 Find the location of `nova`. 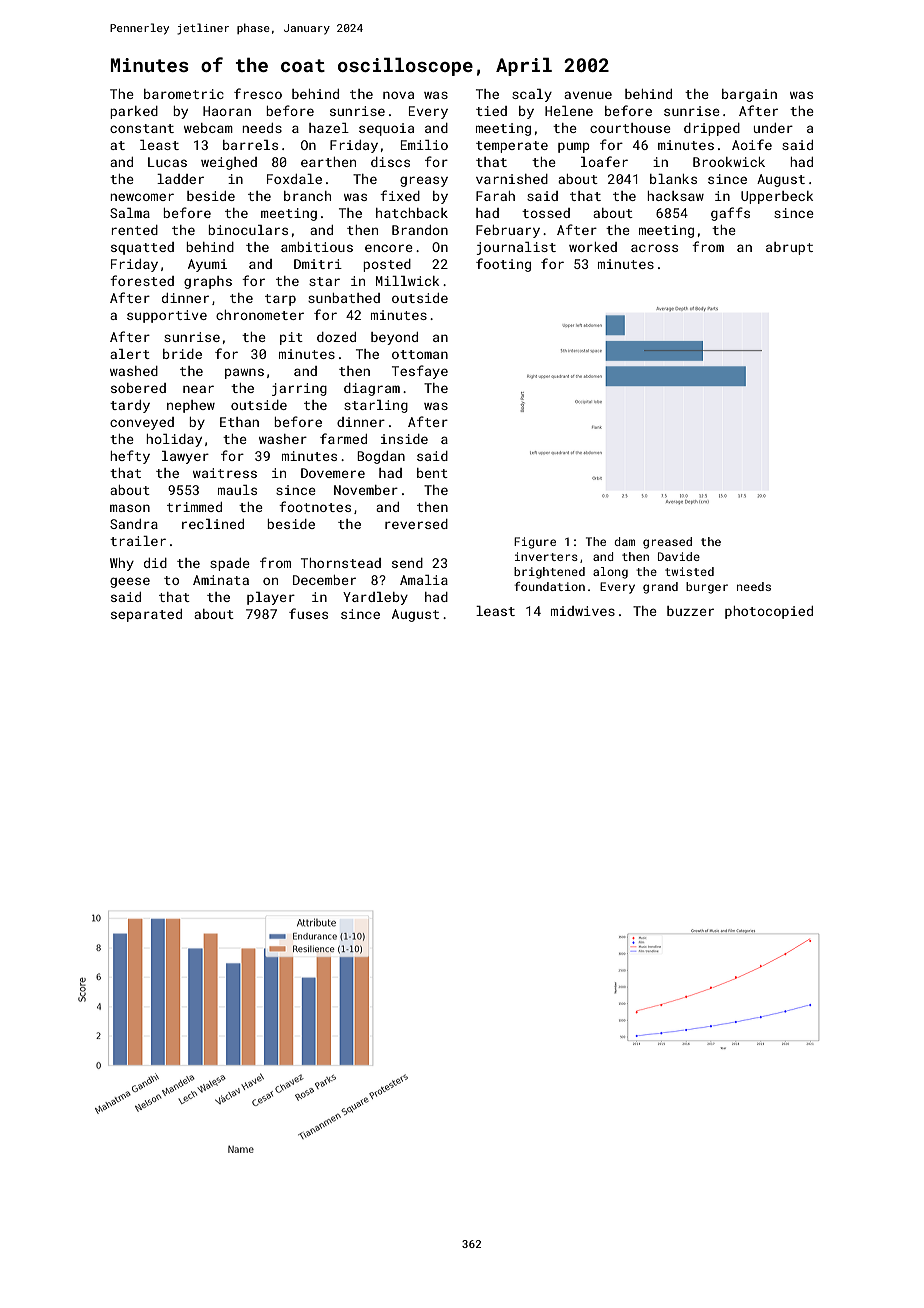

nova is located at coordinates (398, 95).
